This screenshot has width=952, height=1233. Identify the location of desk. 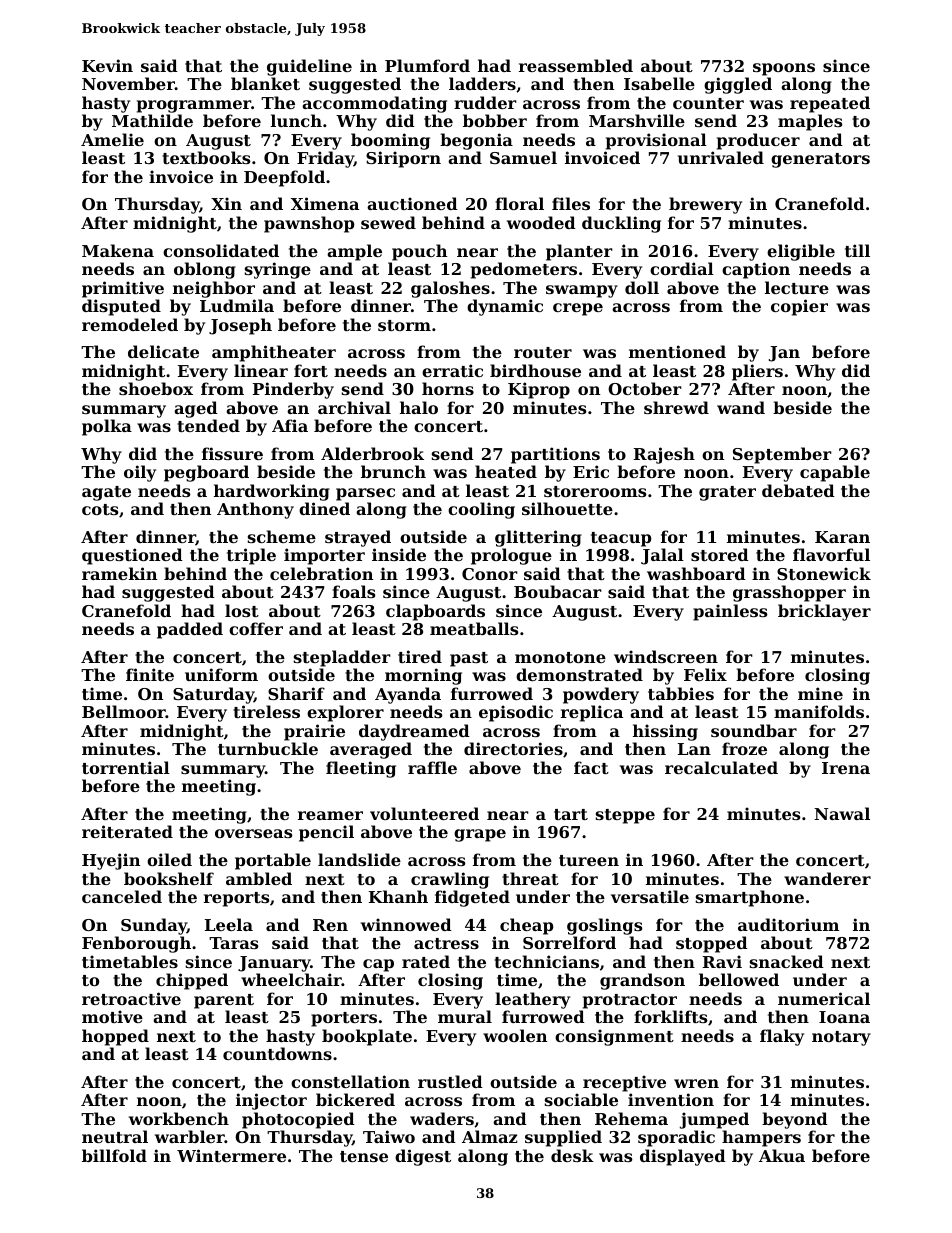
(572, 1155).
